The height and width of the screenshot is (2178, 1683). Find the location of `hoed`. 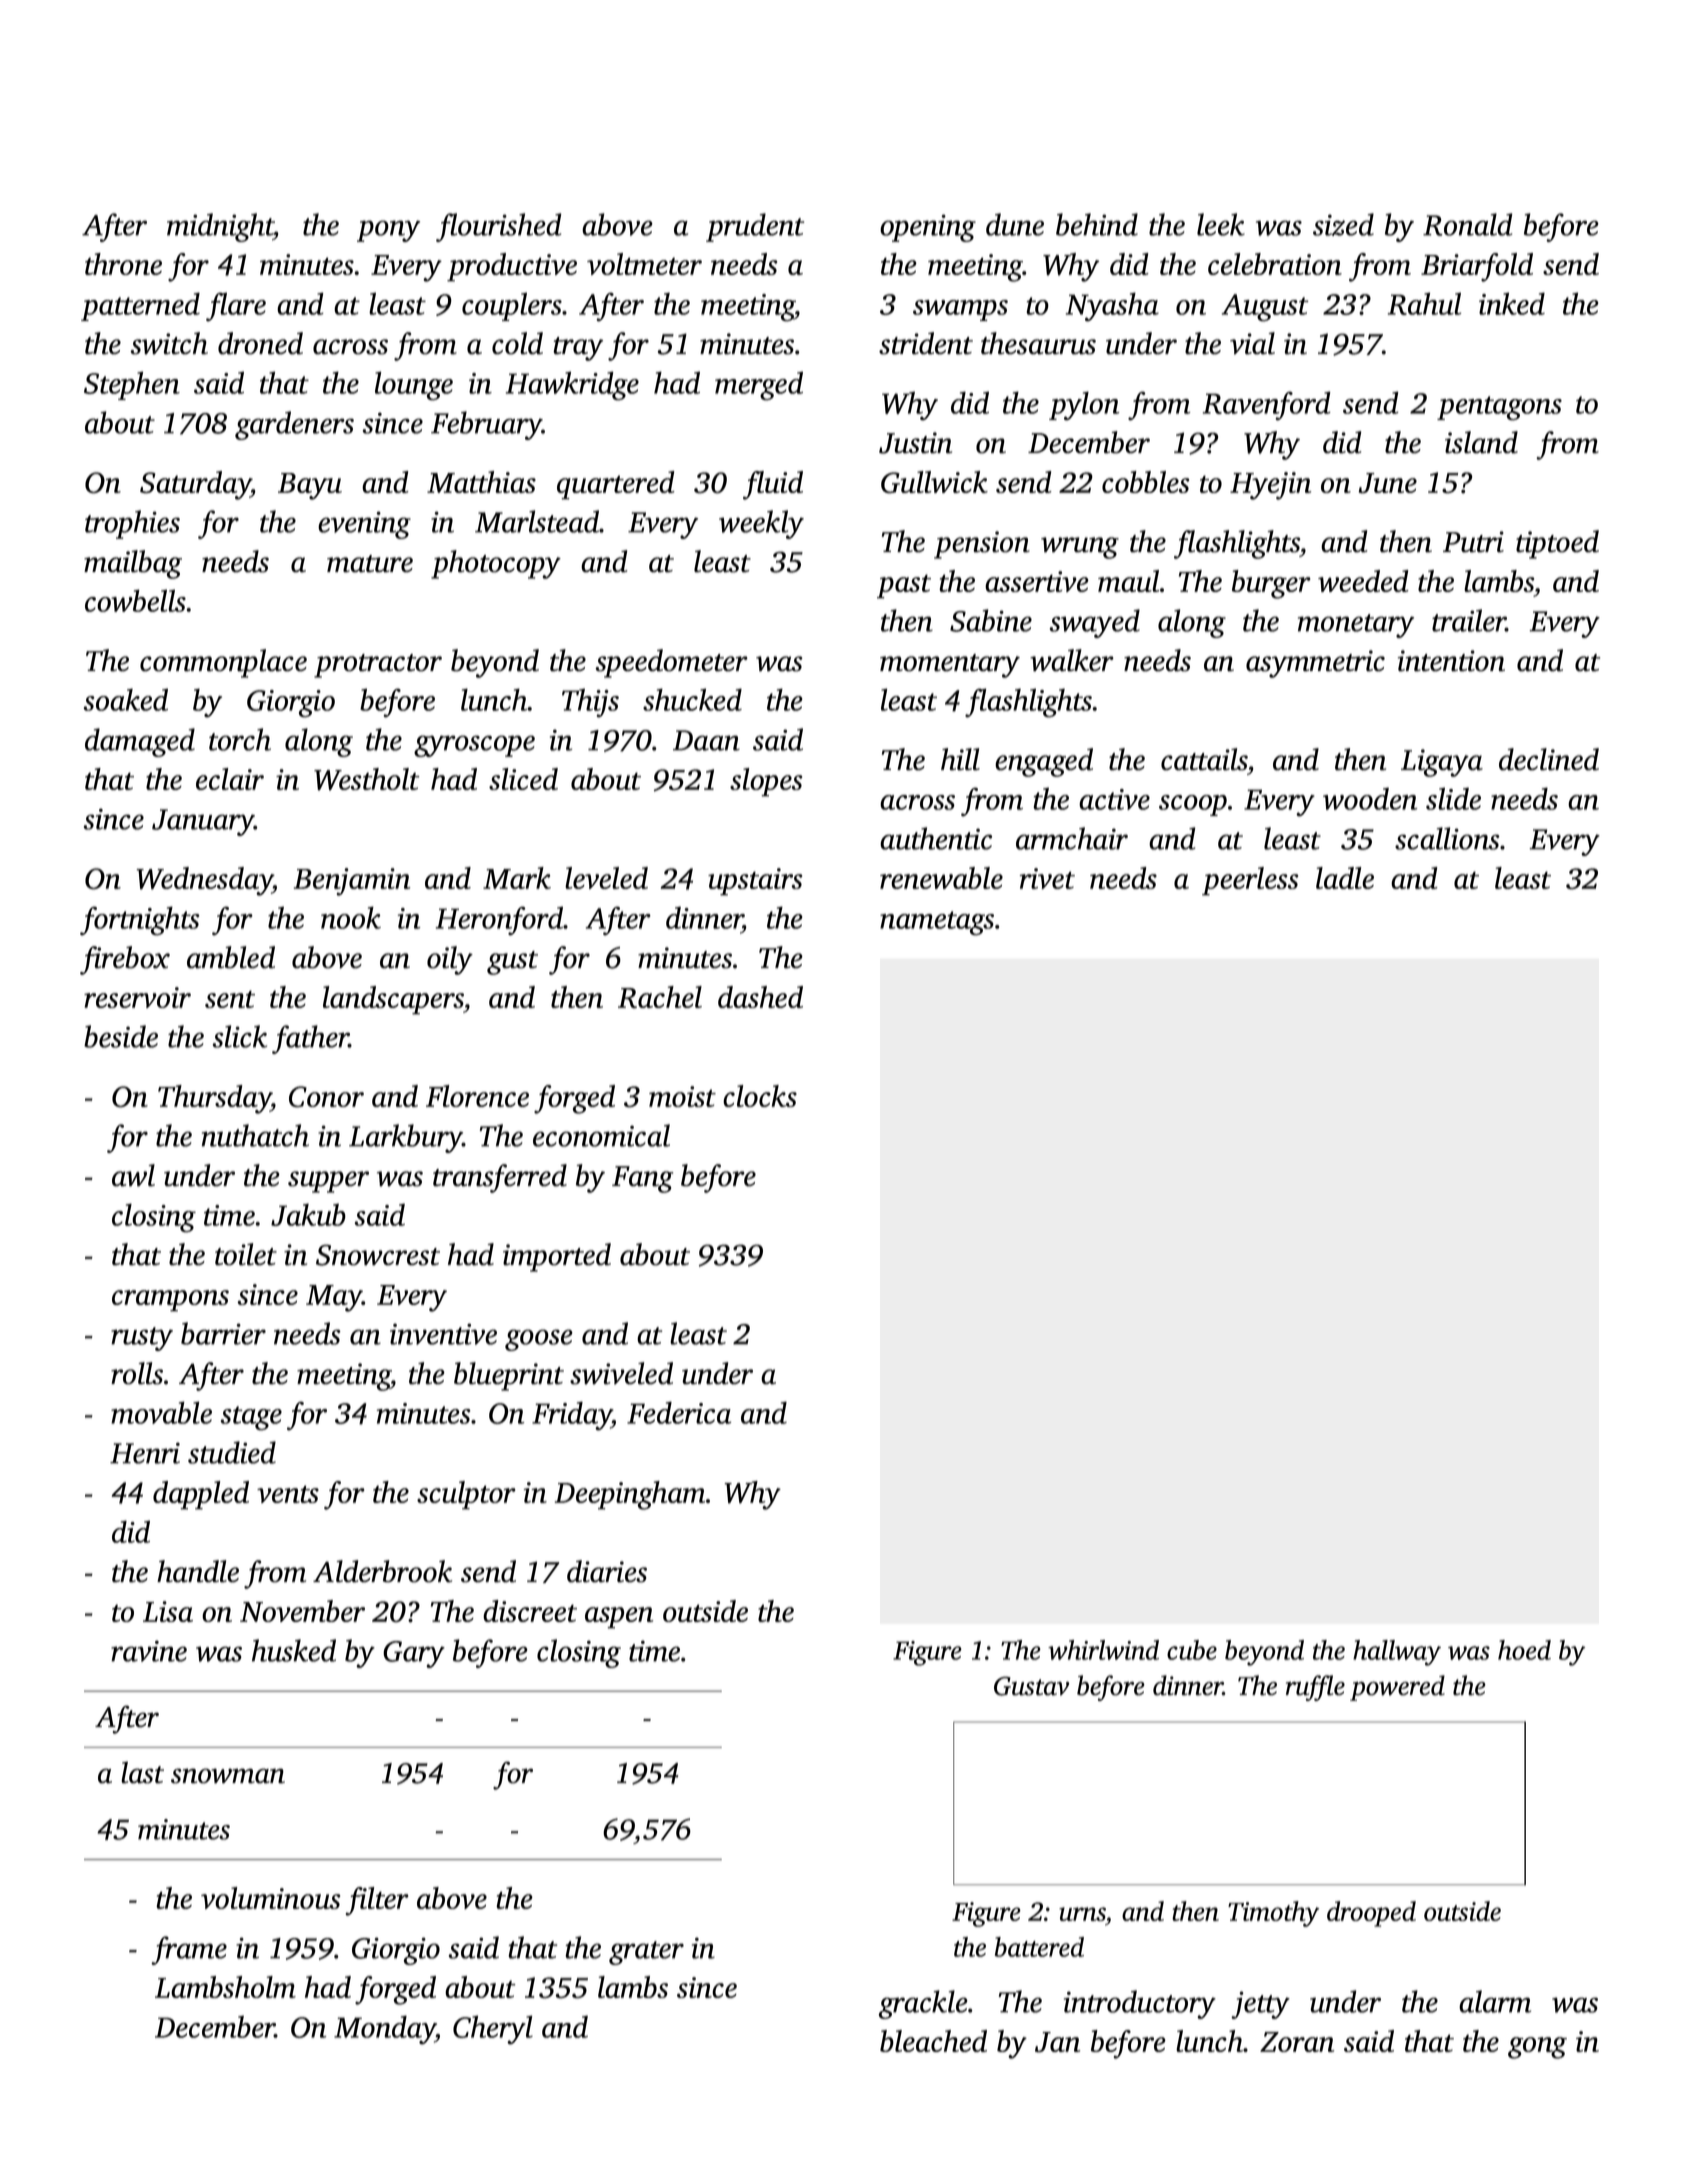

hoed is located at coordinates (1524, 1650).
